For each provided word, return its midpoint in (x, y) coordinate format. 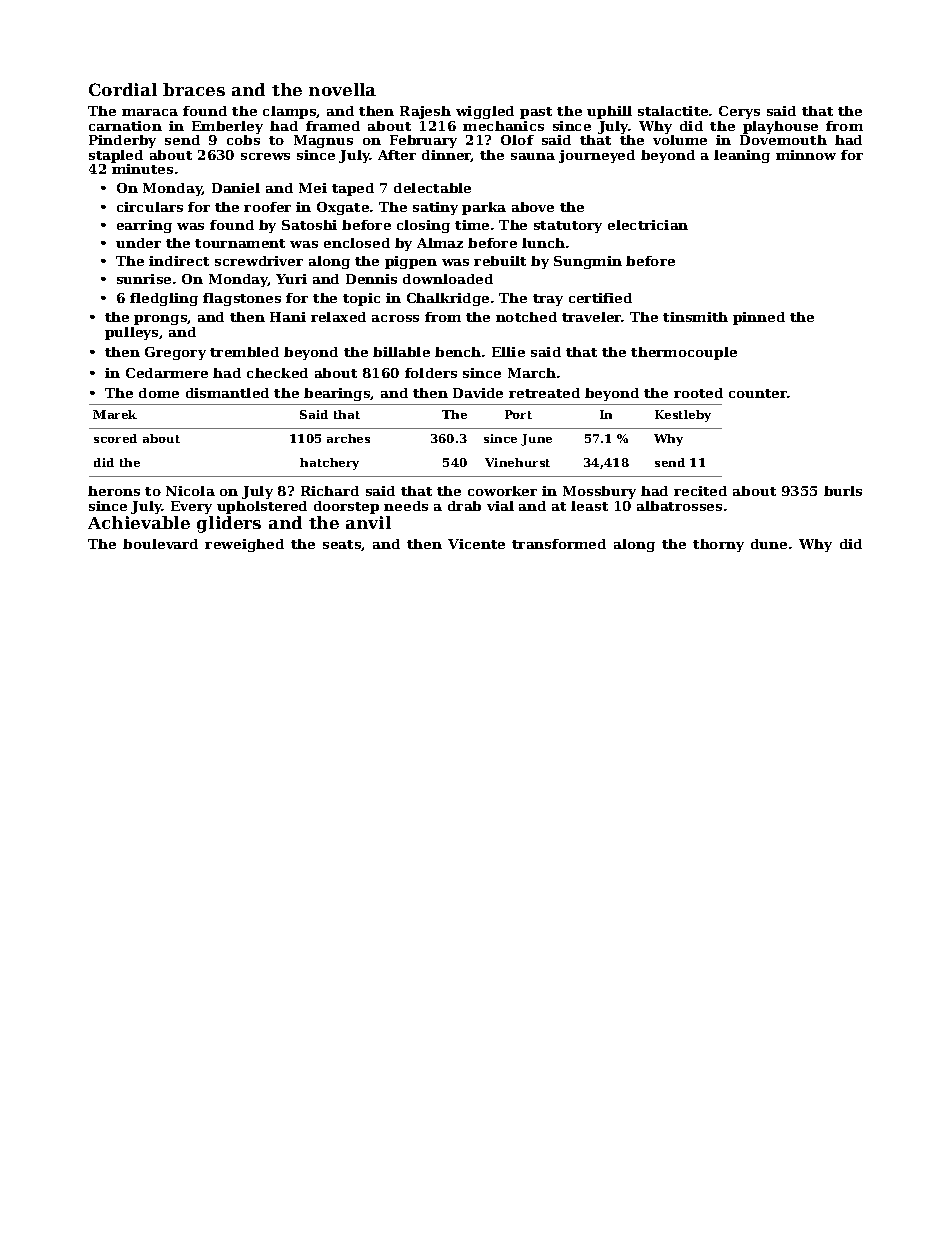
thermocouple (684, 353)
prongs (161, 320)
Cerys (739, 112)
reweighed (244, 545)
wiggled (485, 112)
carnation (125, 126)
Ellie (508, 352)
